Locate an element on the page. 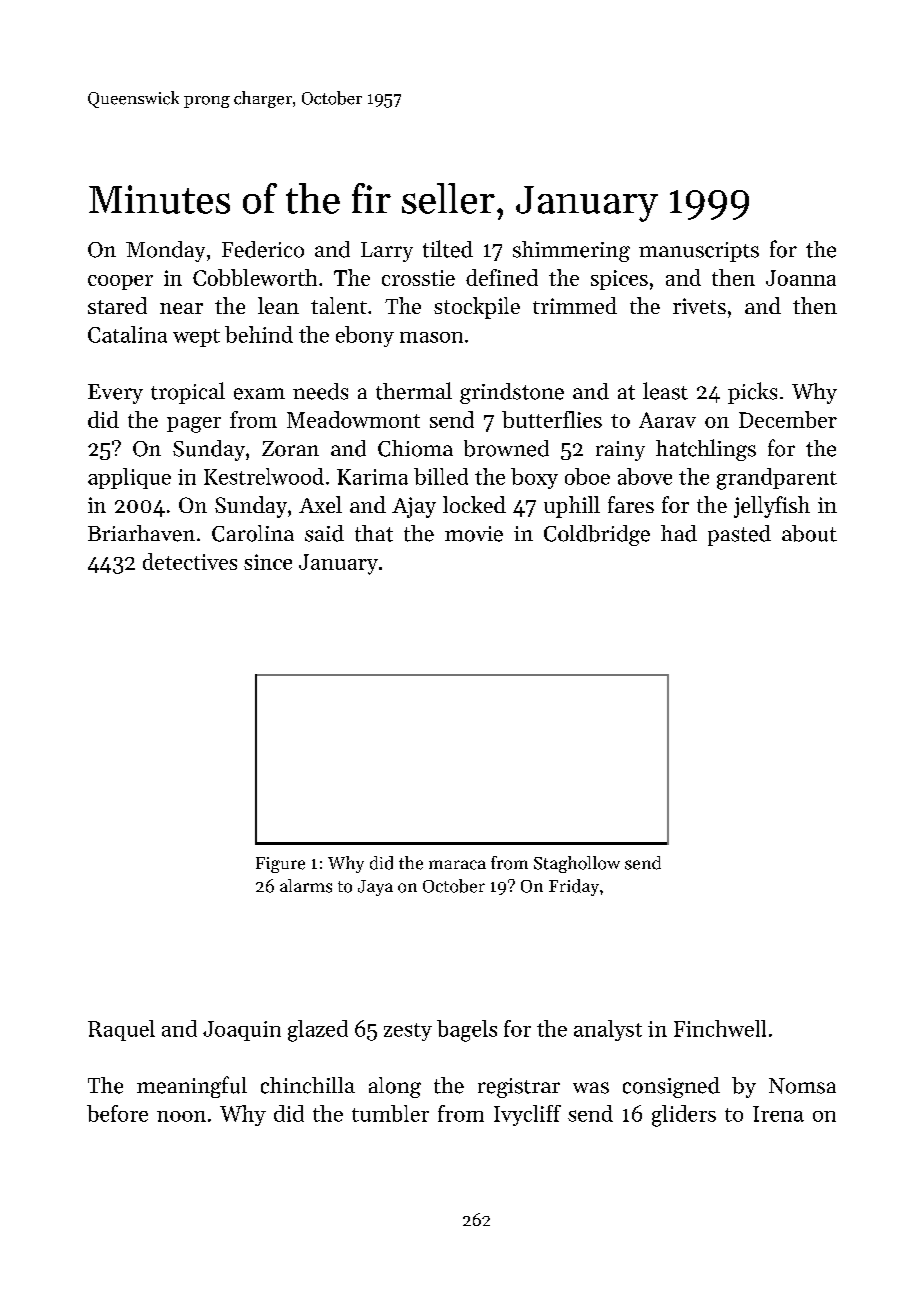 The width and height of the image is (924, 1311). manuscripts is located at coordinates (699, 252).
